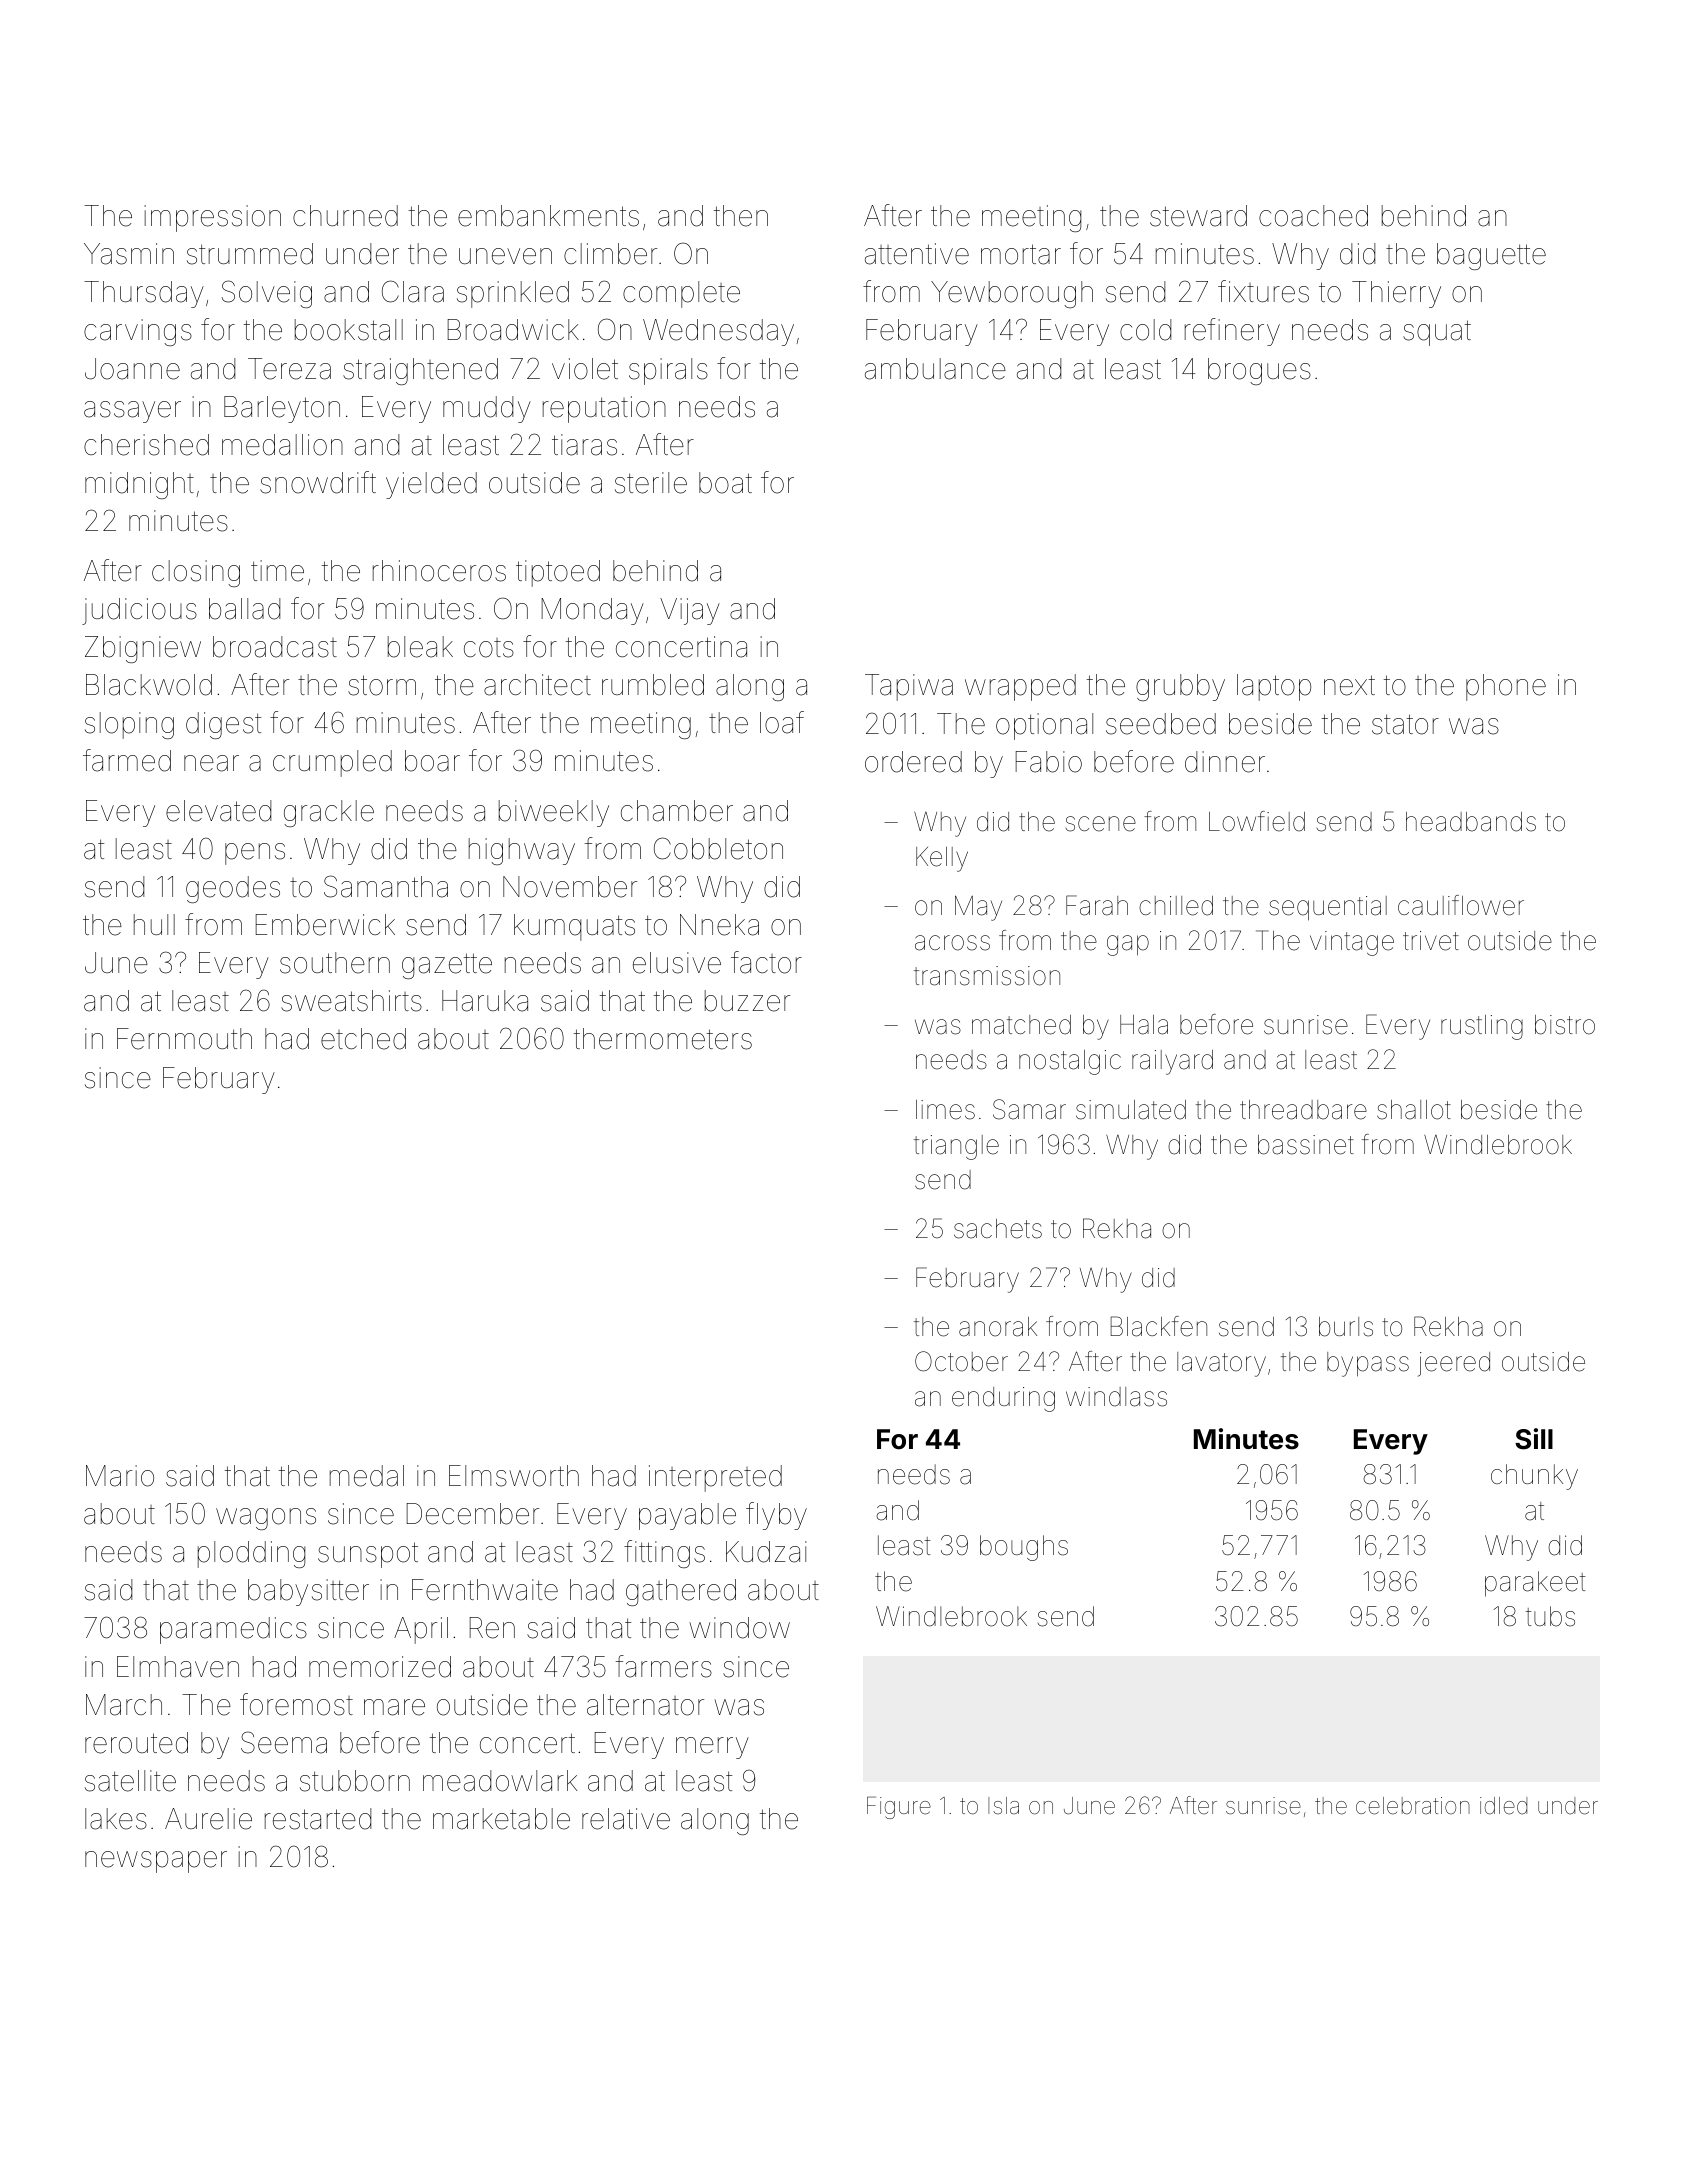  Describe the element at coordinates (1313, 216) in the document. I see `coached` at that location.
